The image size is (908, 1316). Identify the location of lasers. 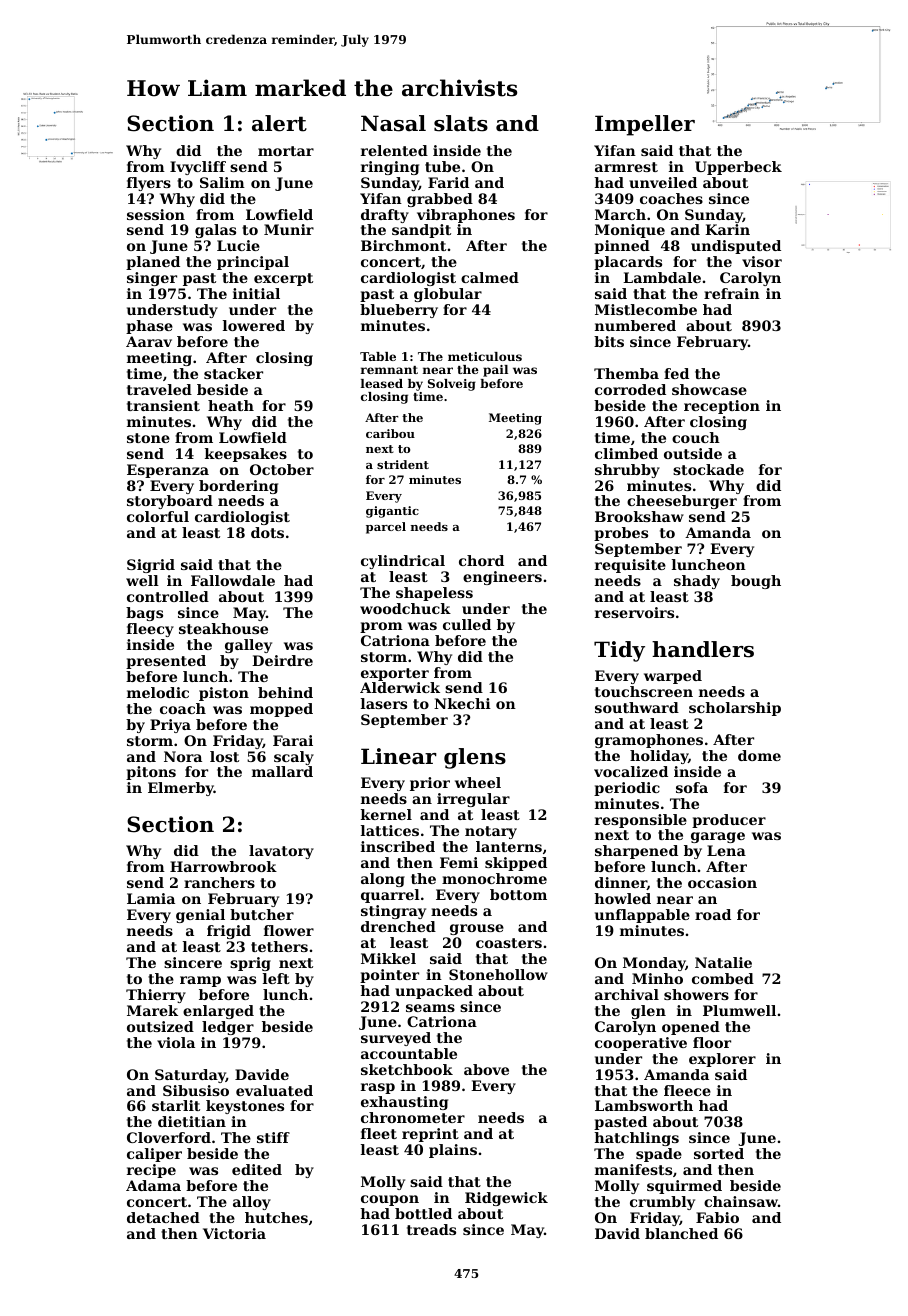
(384, 703).
